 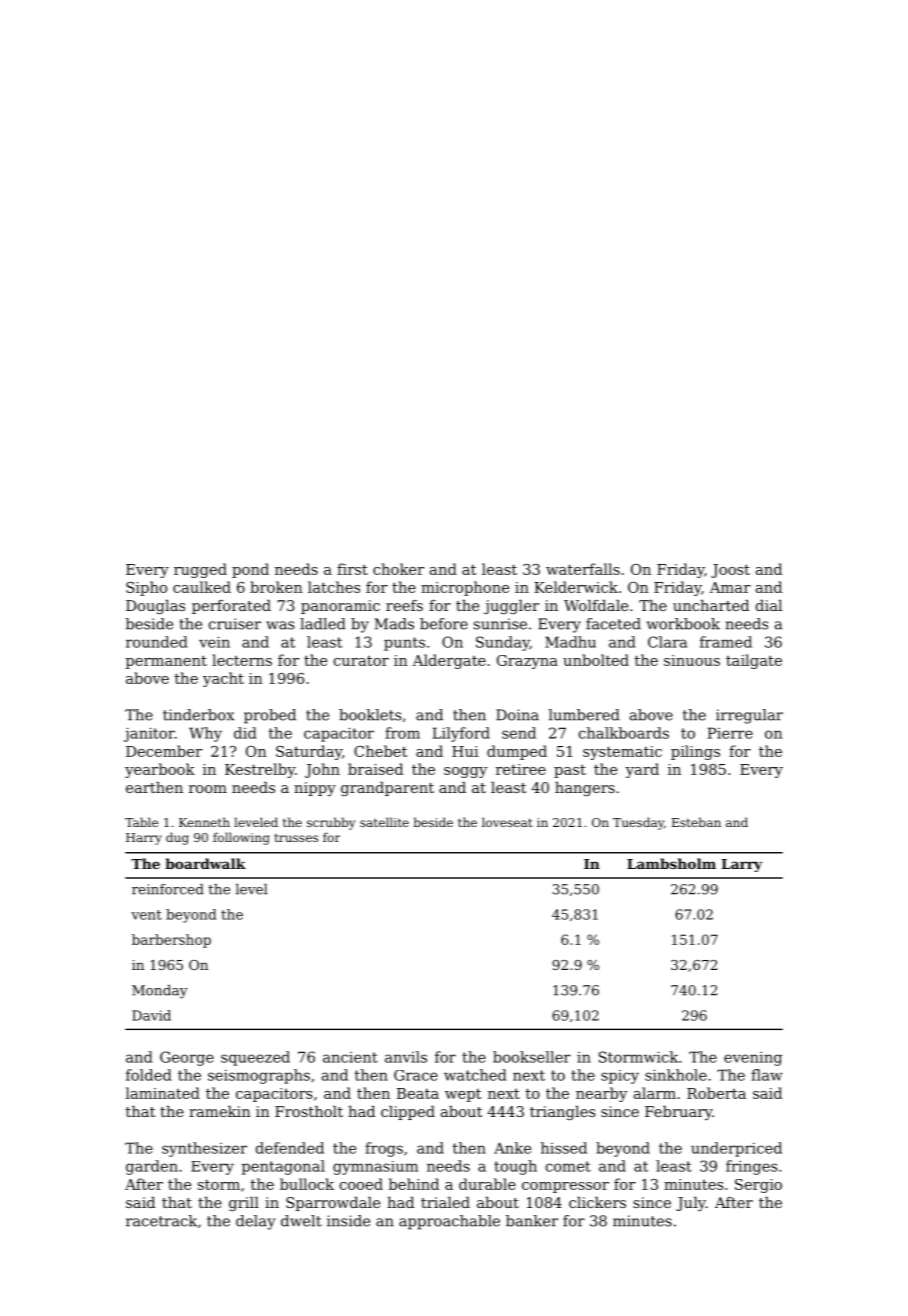 I want to click on July, so click(x=691, y=1204).
